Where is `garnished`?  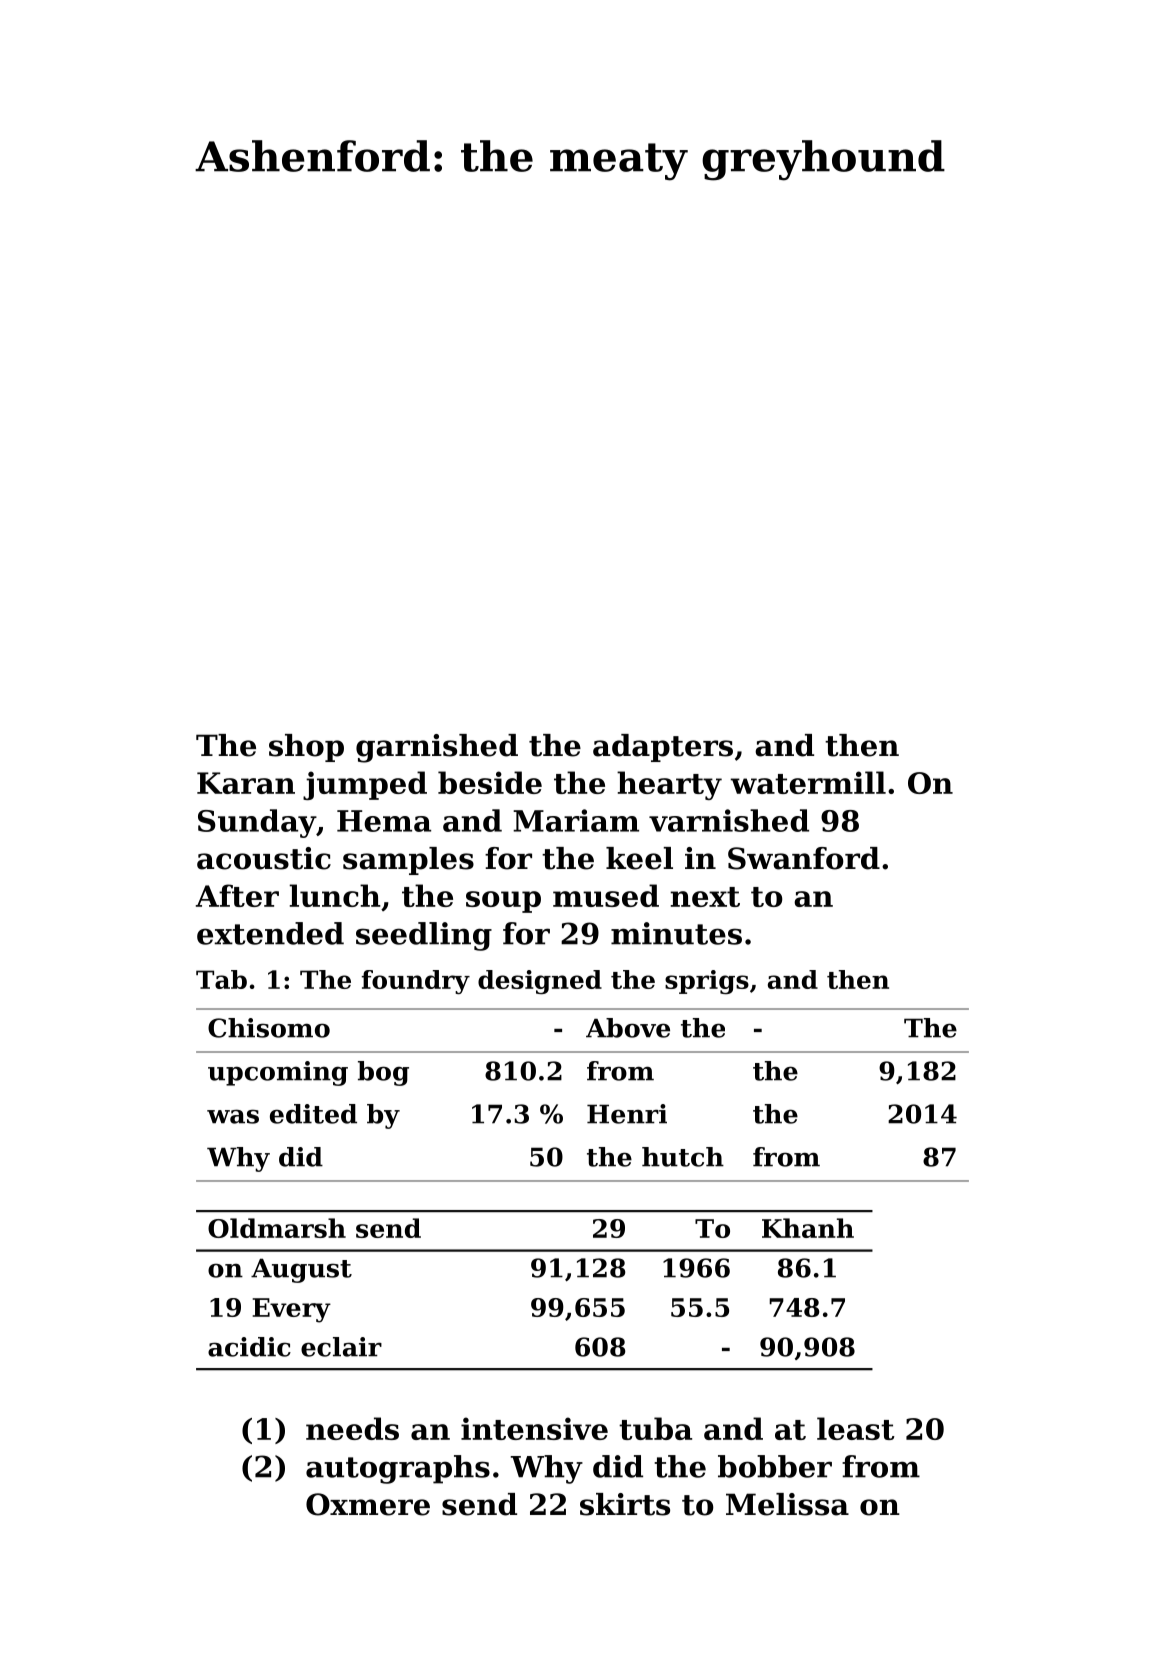 garnished is located at coordinates (437, 748).
